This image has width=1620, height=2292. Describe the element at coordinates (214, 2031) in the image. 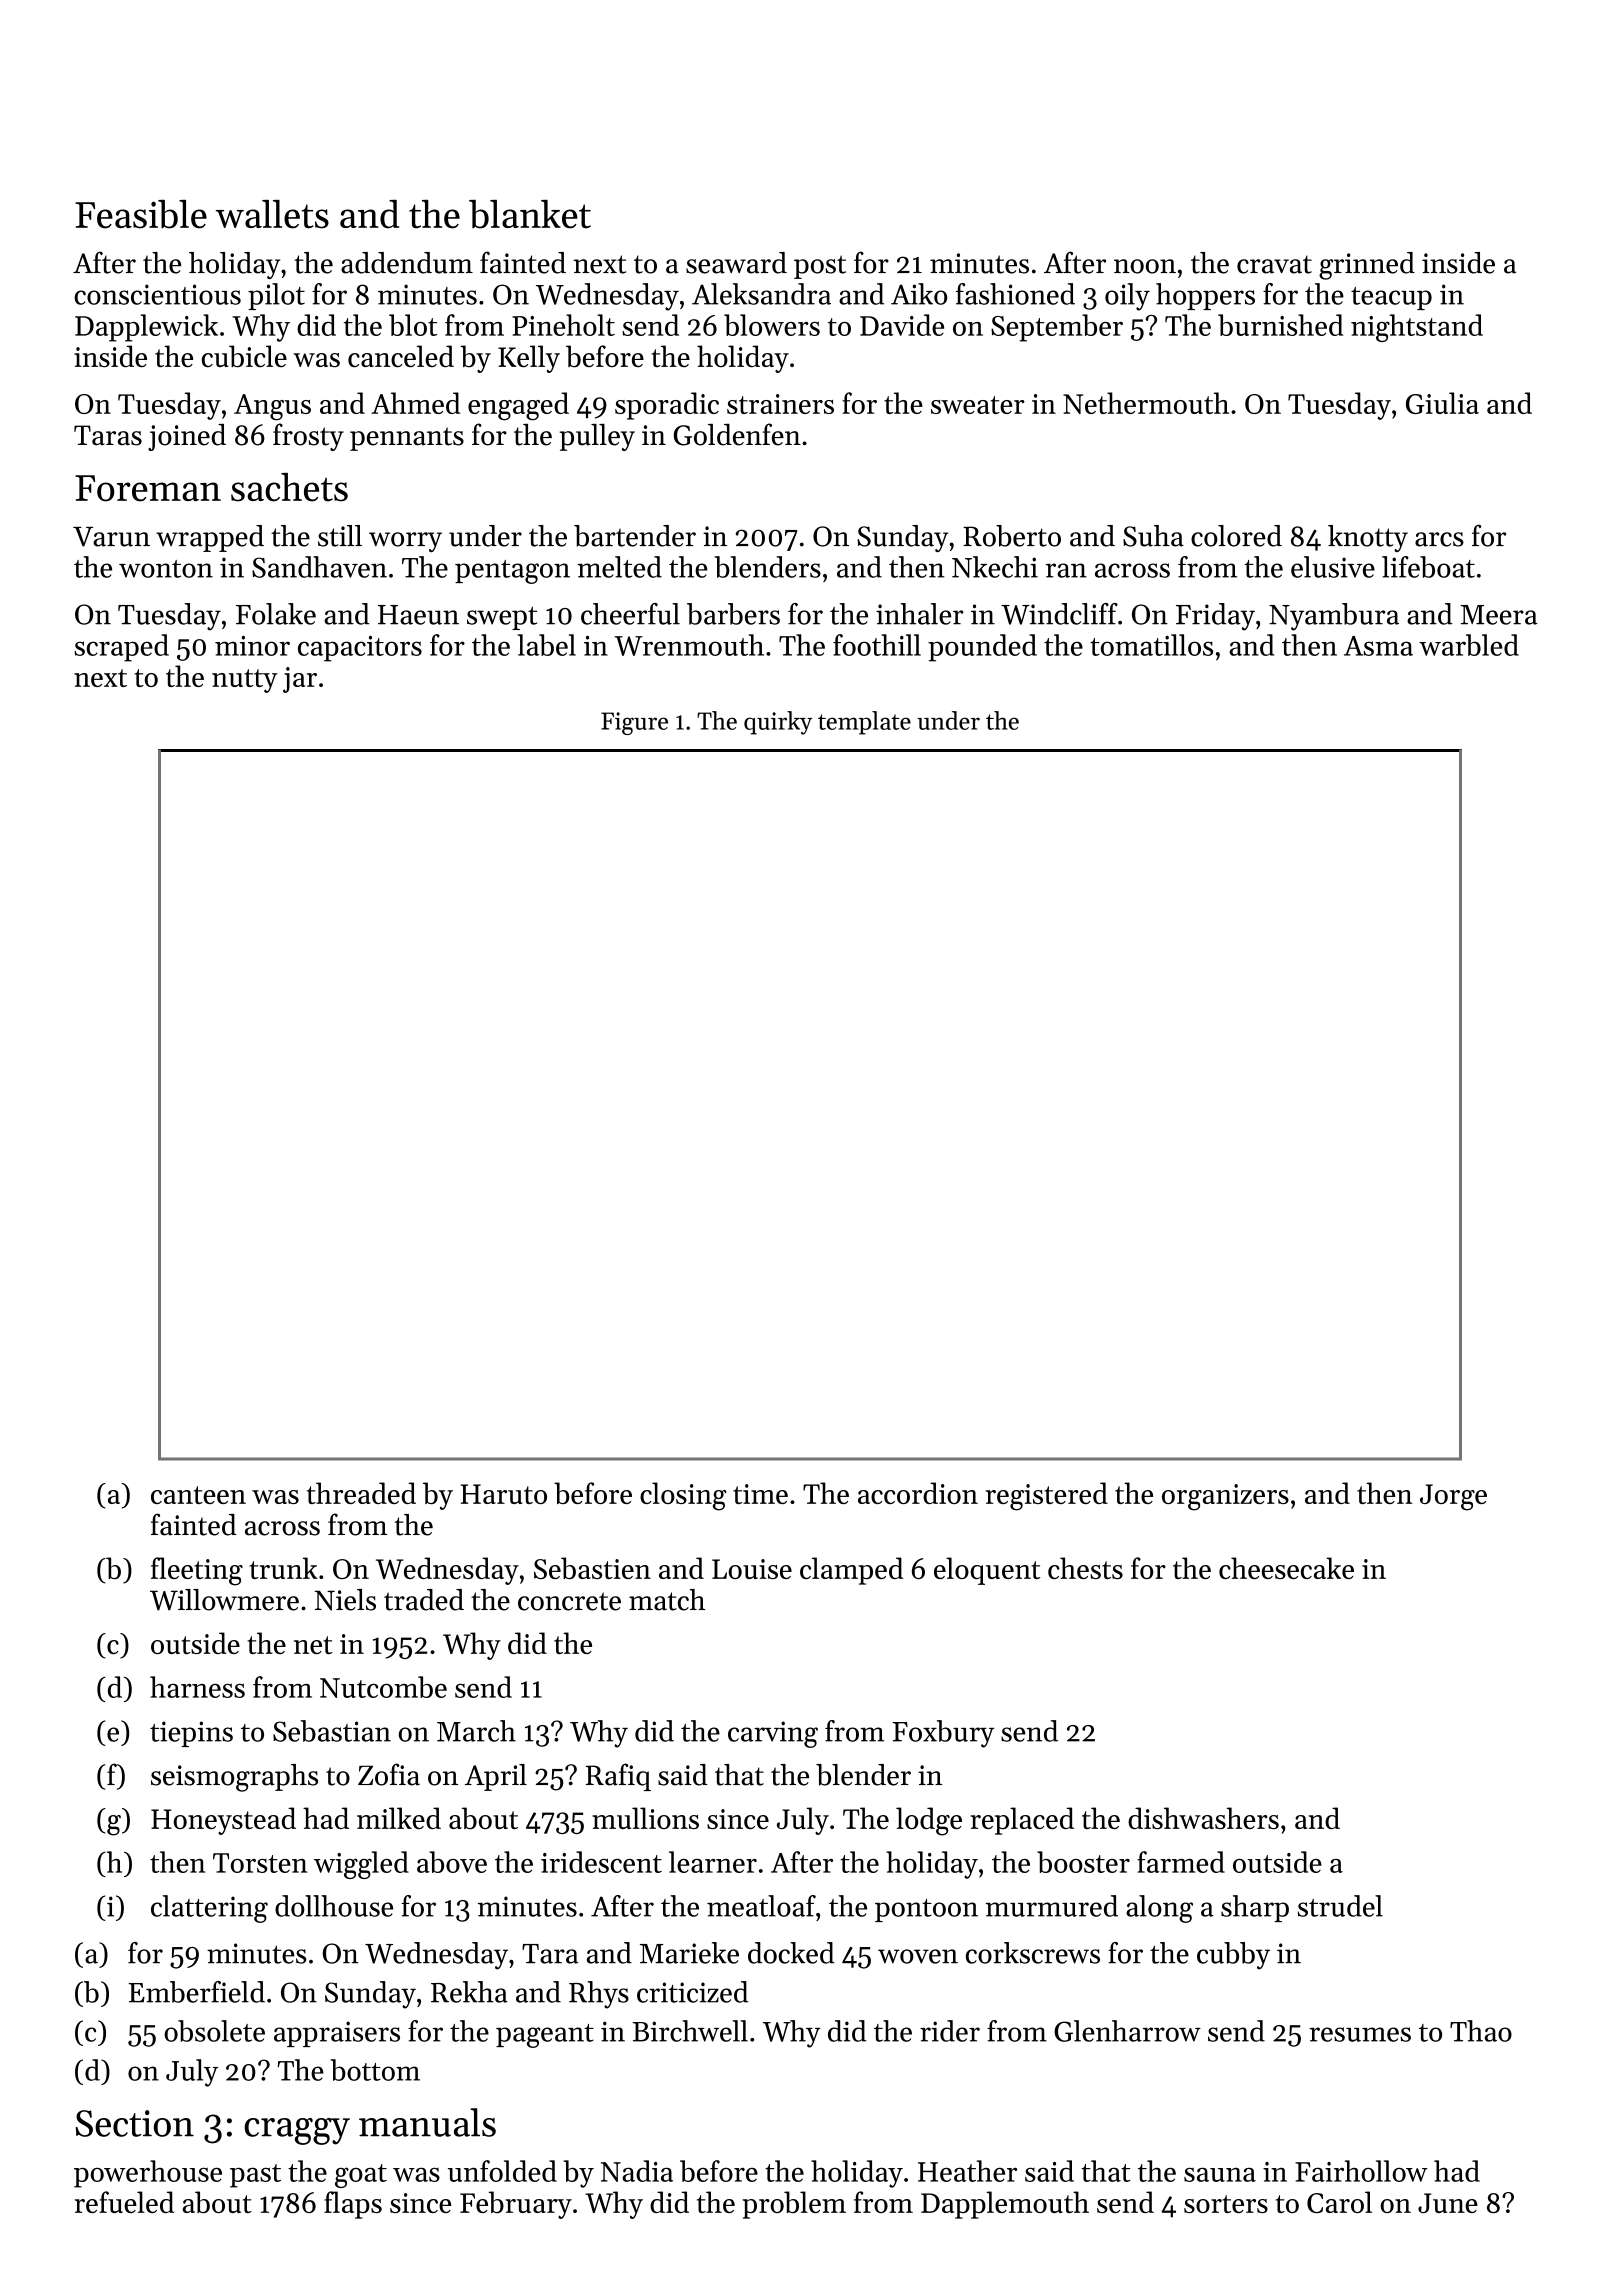

I see `obsolete` at that location.
